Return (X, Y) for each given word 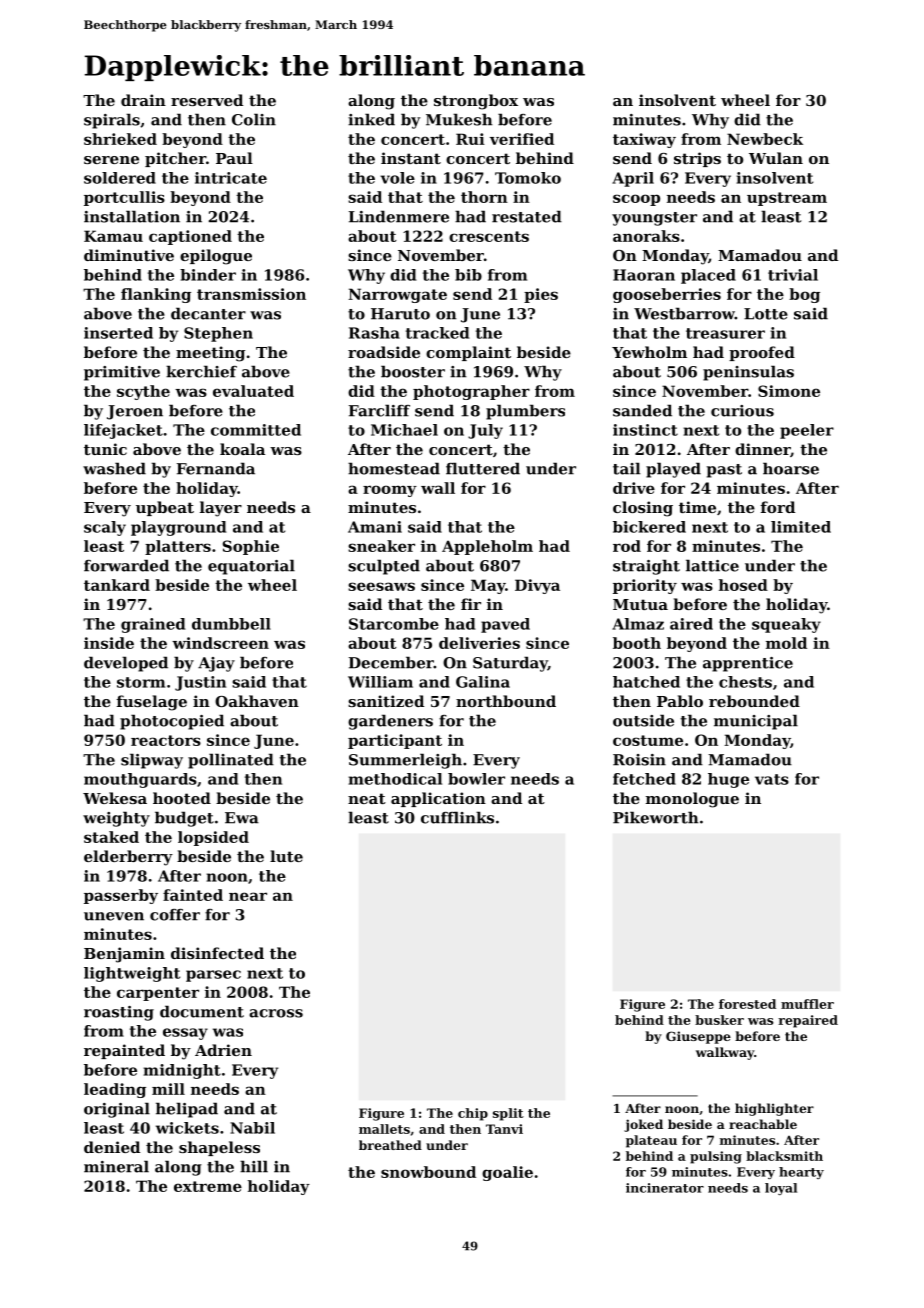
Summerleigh (405, 761)
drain (143, 100)
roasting (119, 1013)
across (276, 1013)
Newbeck (765, 139)
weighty (116, 819)
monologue (692, 800)
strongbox (476, 102)
